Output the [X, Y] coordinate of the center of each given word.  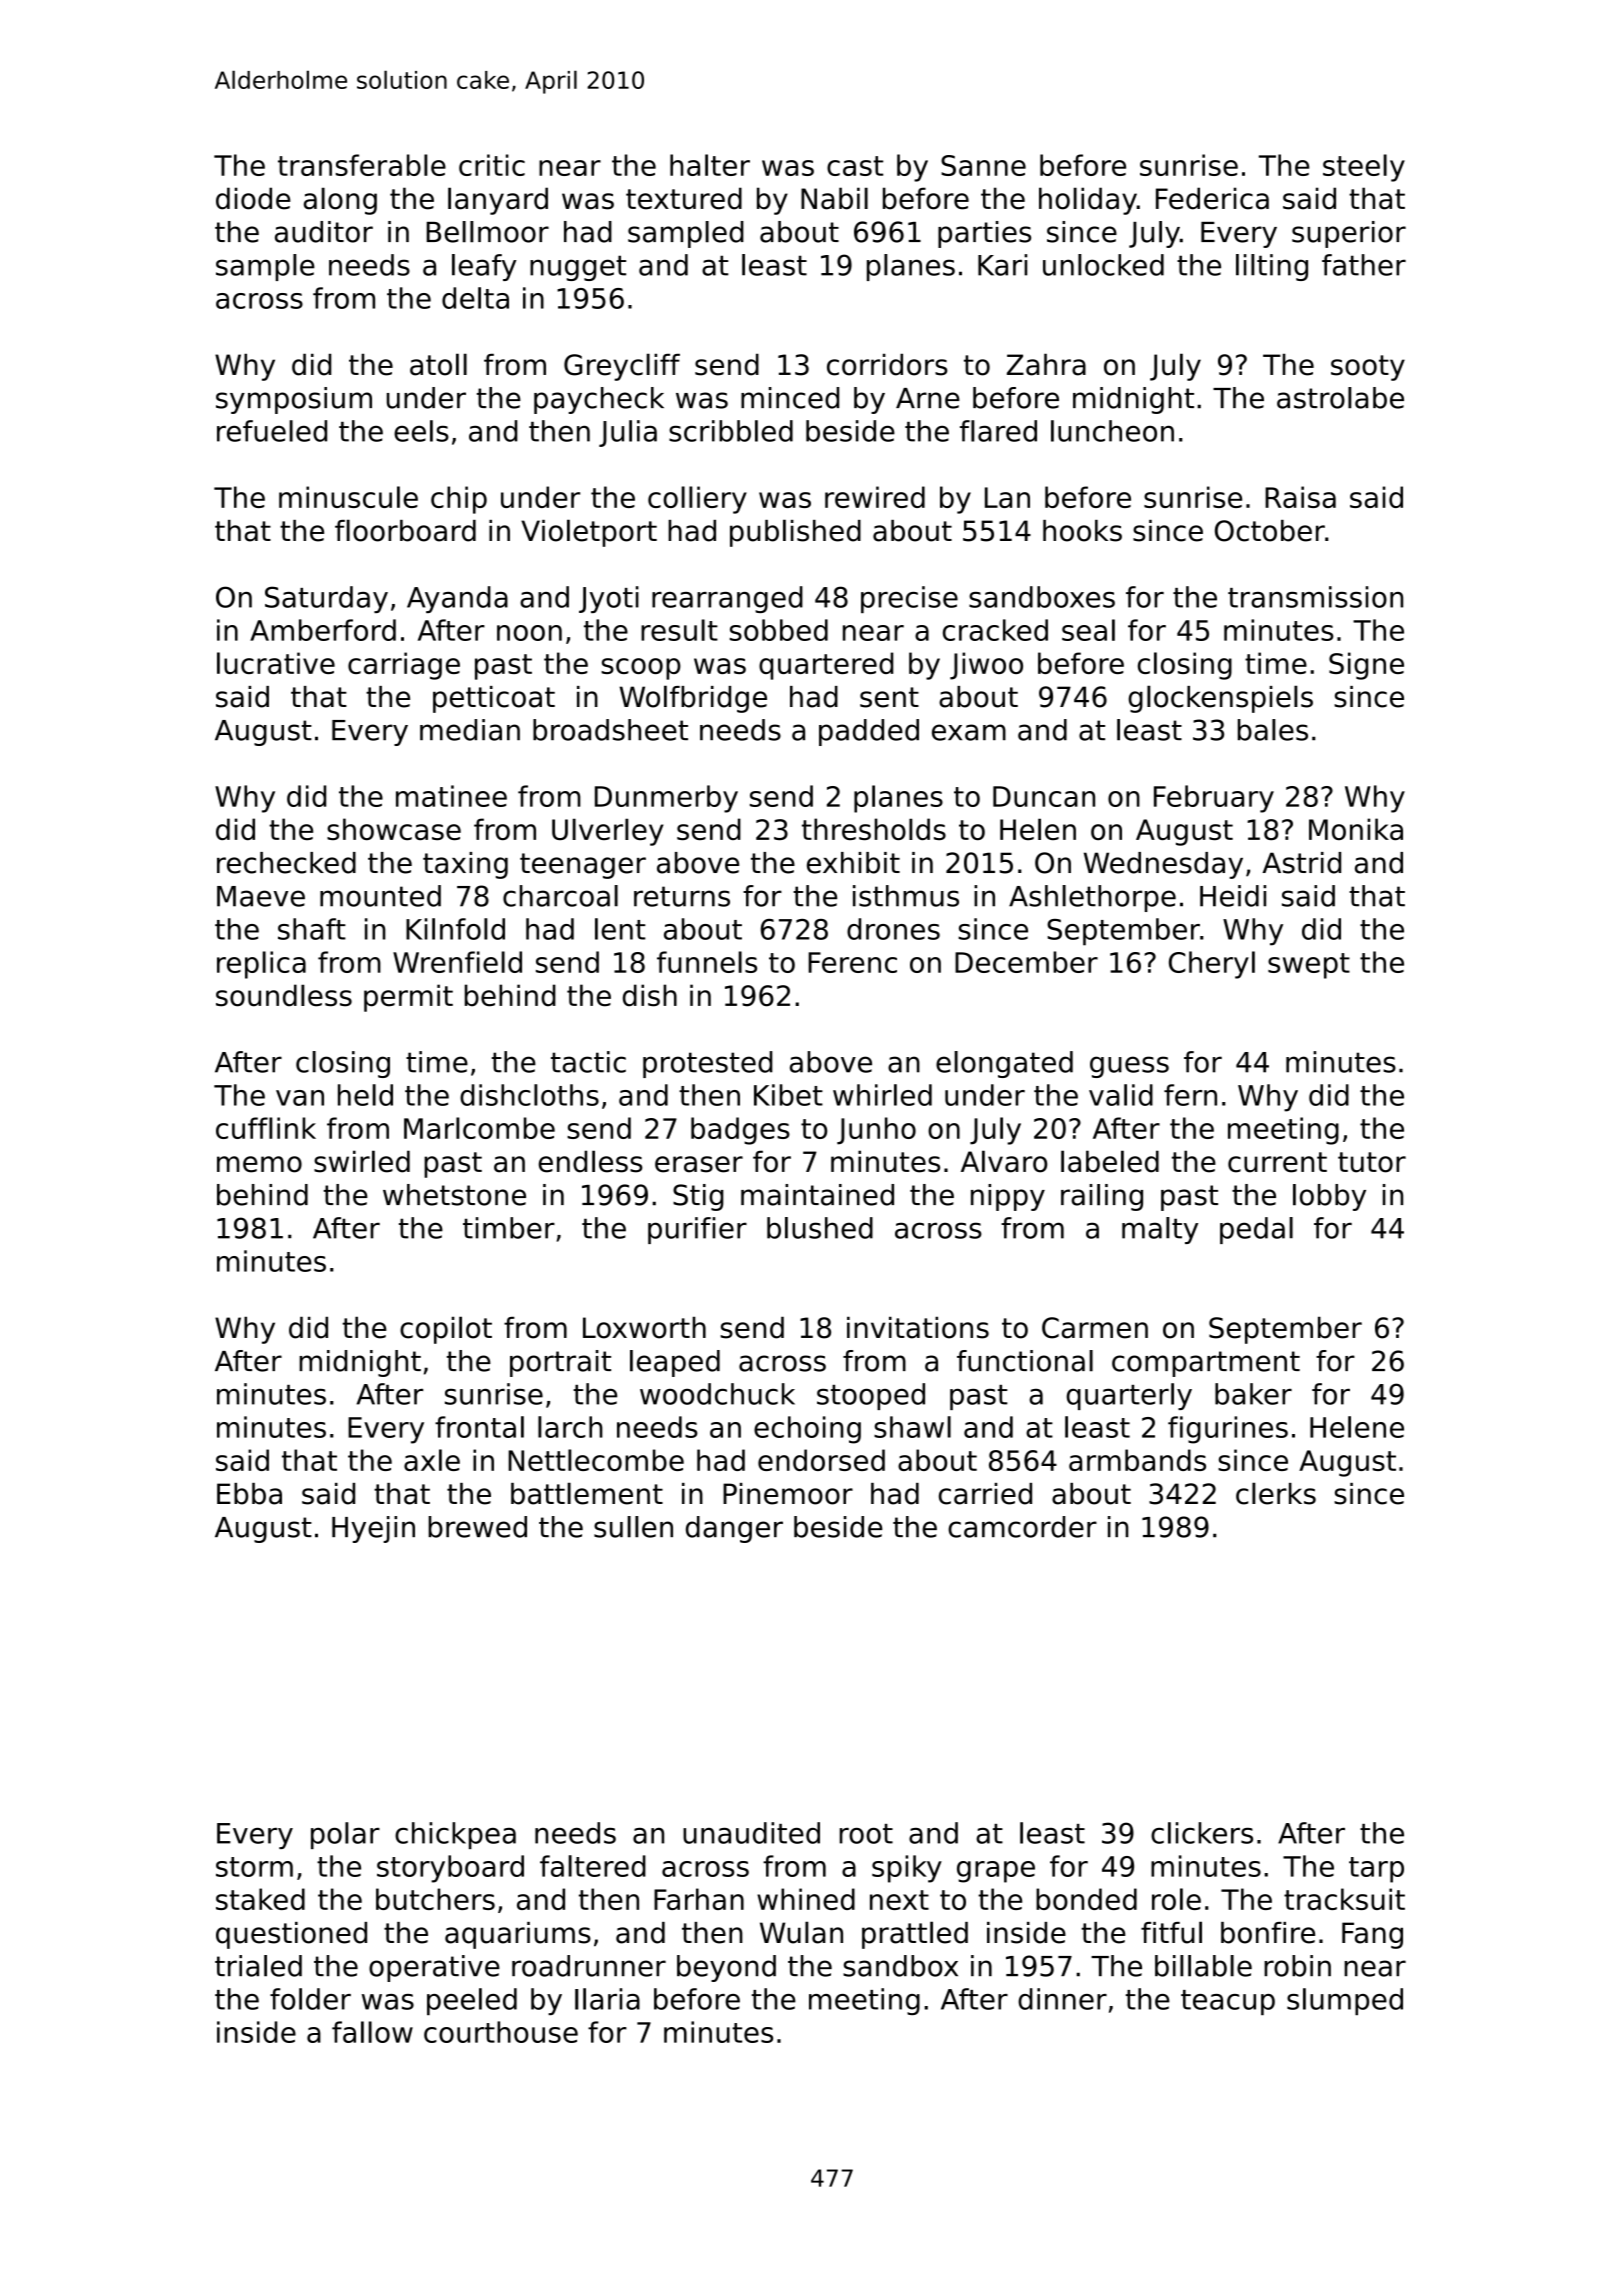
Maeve [261, 896]
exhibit [853, 863]
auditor [324, 232]
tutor [1372, 1162]
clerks [1276, 1493]
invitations [918, 1328]
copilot [446, 1330]
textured [684, 198]
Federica [1212, 198]
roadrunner [589, 1966]
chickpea [455, 1835]
